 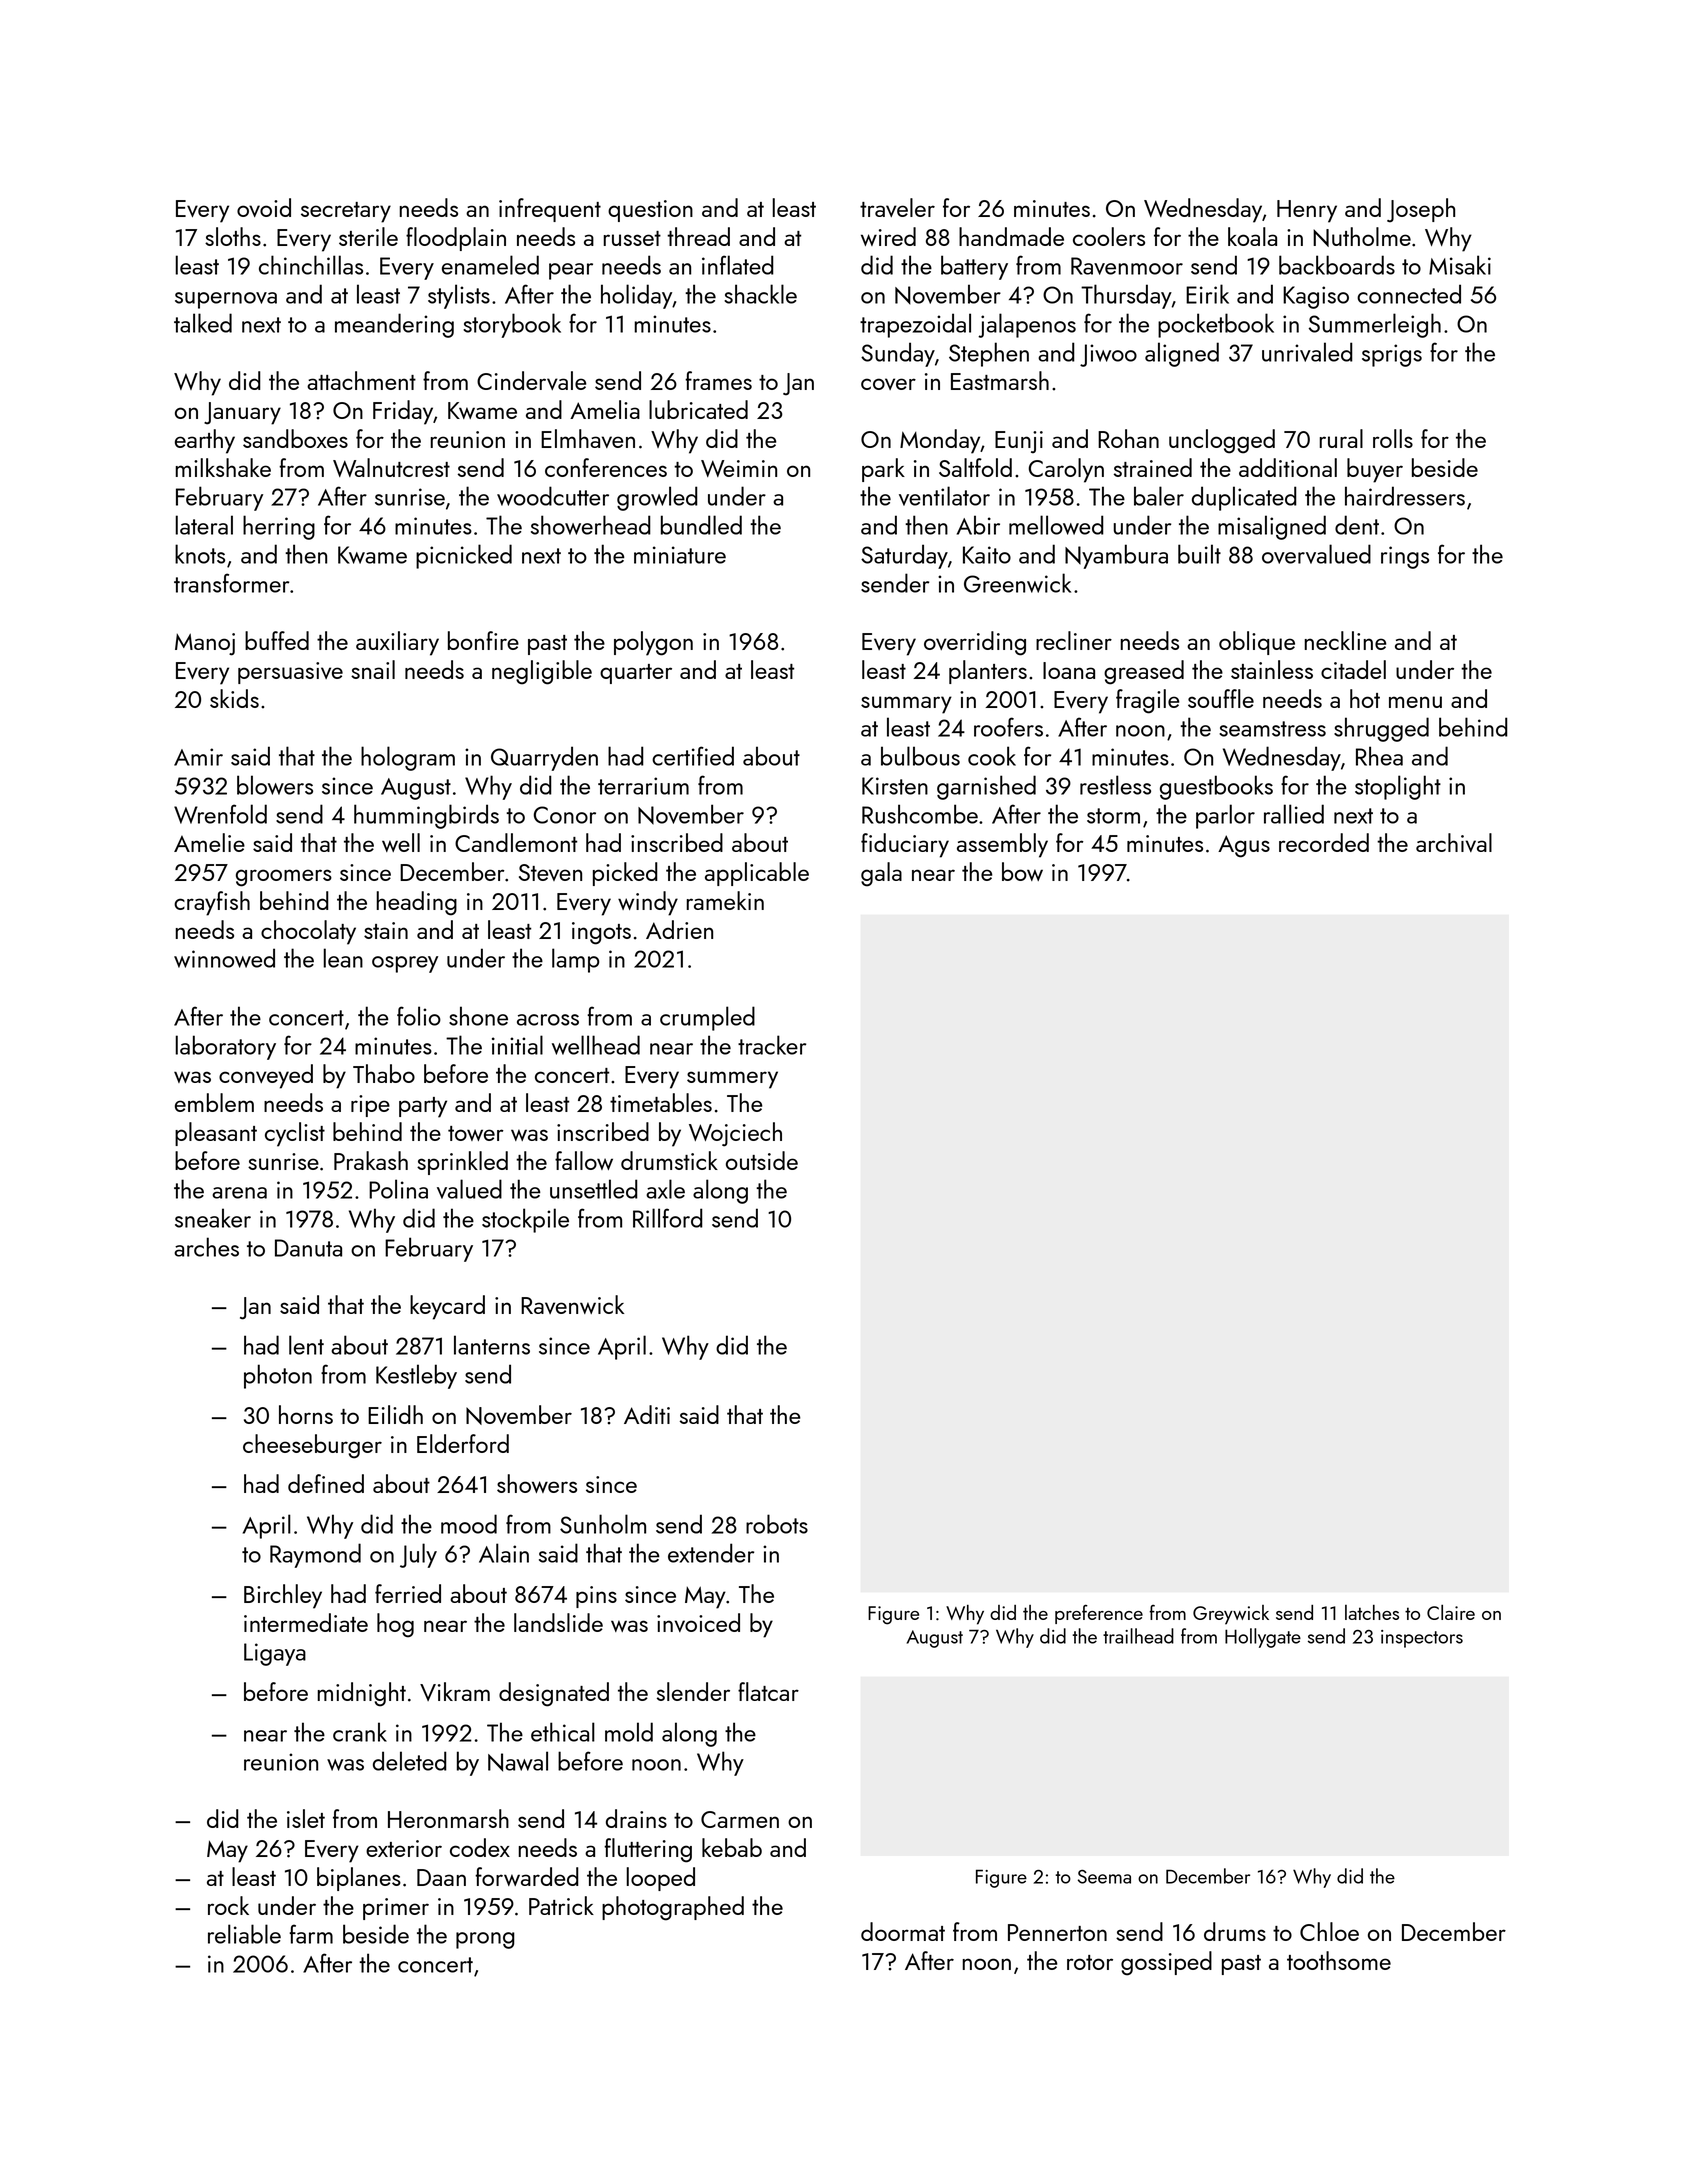 What do you see at coordinates (311, 1934) in the document?
I see `farm` at bounding box center [311, 1934].
